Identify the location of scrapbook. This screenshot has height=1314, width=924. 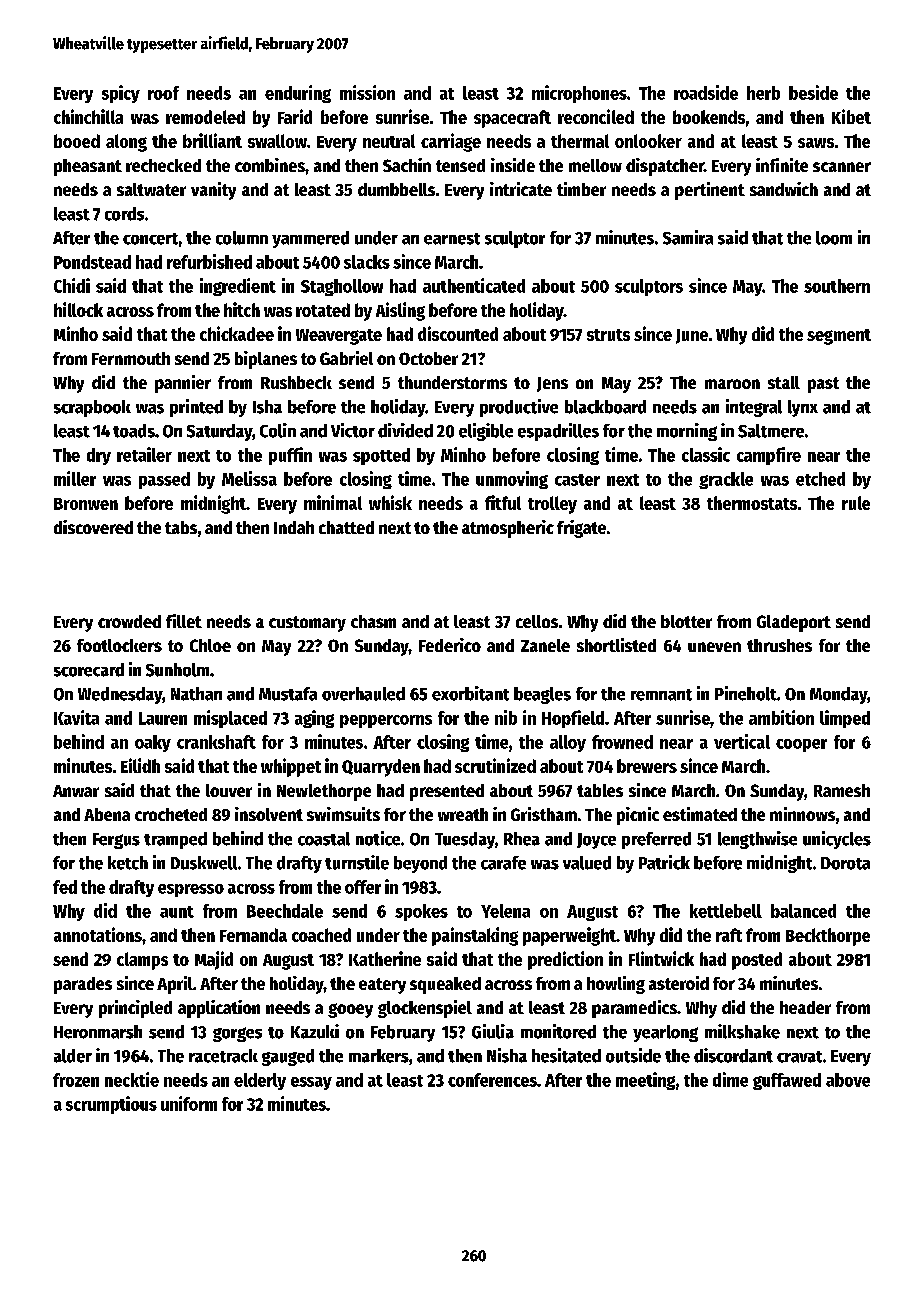
(92, 408).
